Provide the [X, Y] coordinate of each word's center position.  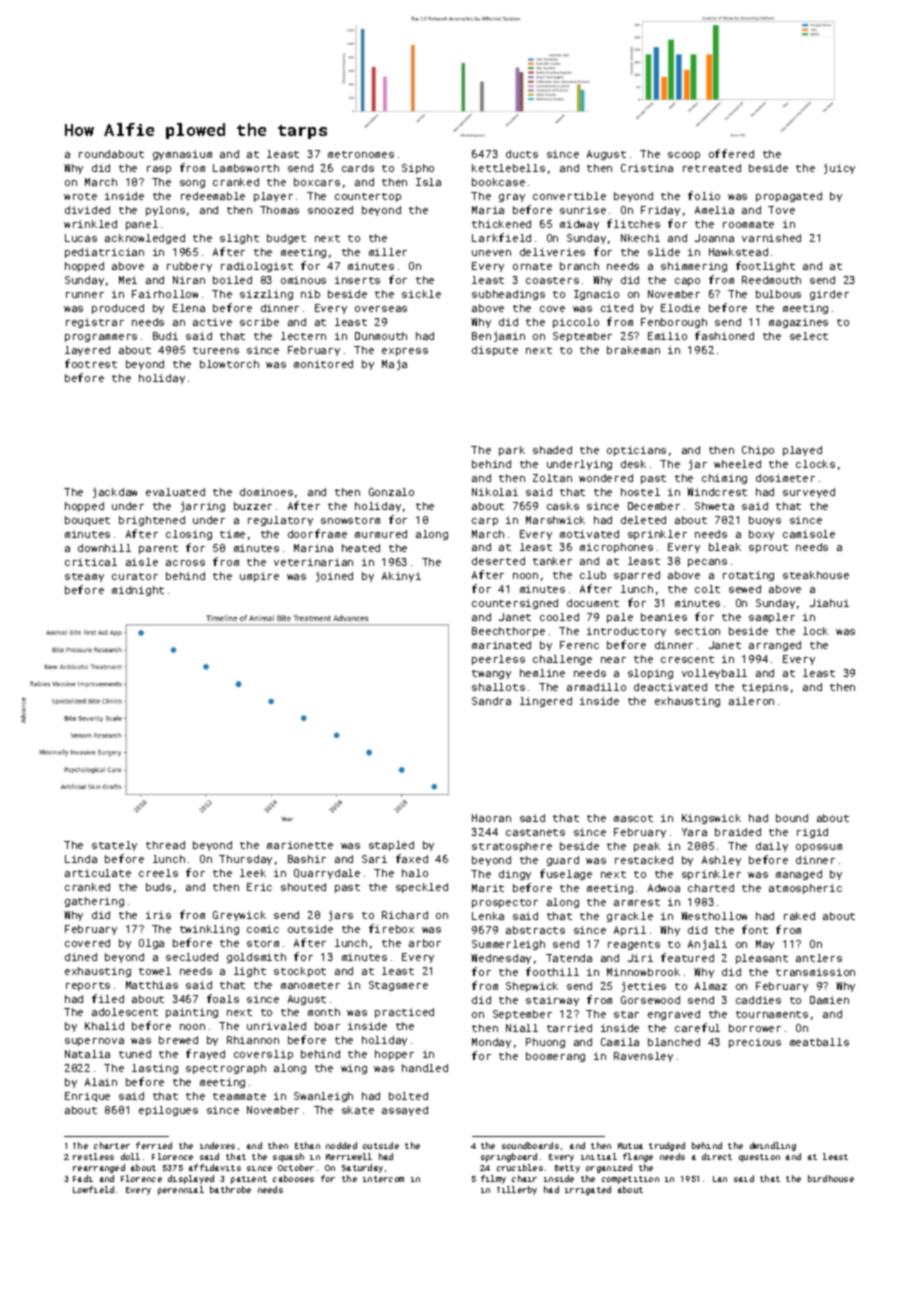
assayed [405, 1111]
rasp [159, 170]
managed [799, 875]
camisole [809, 534]
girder [829, 295]
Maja [394, 365]
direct [717, 1156]
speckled [422, 888]
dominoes [266, 492]
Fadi [83, 1178]
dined [81, 957]
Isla [428, 182]
